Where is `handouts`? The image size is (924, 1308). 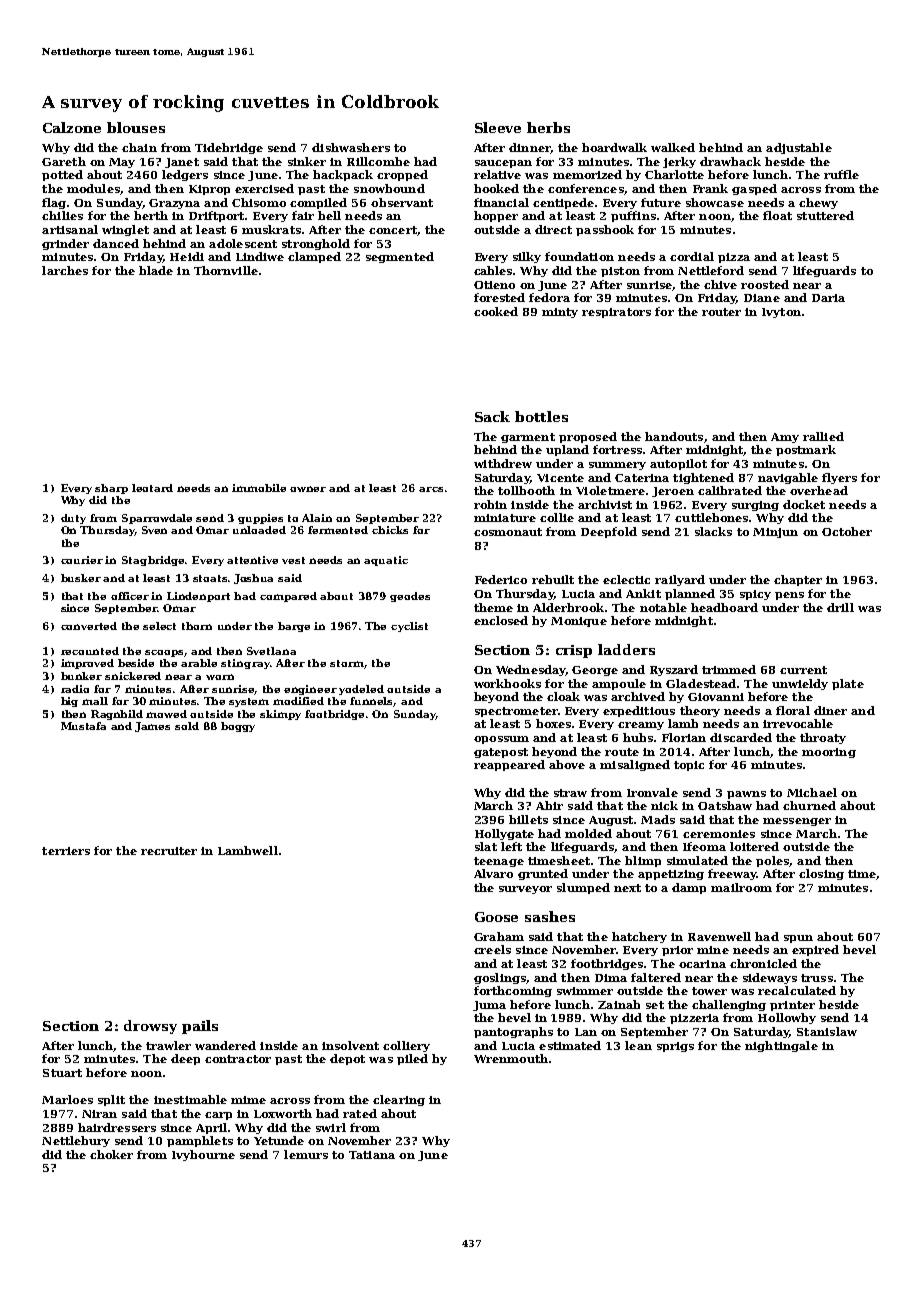
handouts is located at coordinates (674, 436).
